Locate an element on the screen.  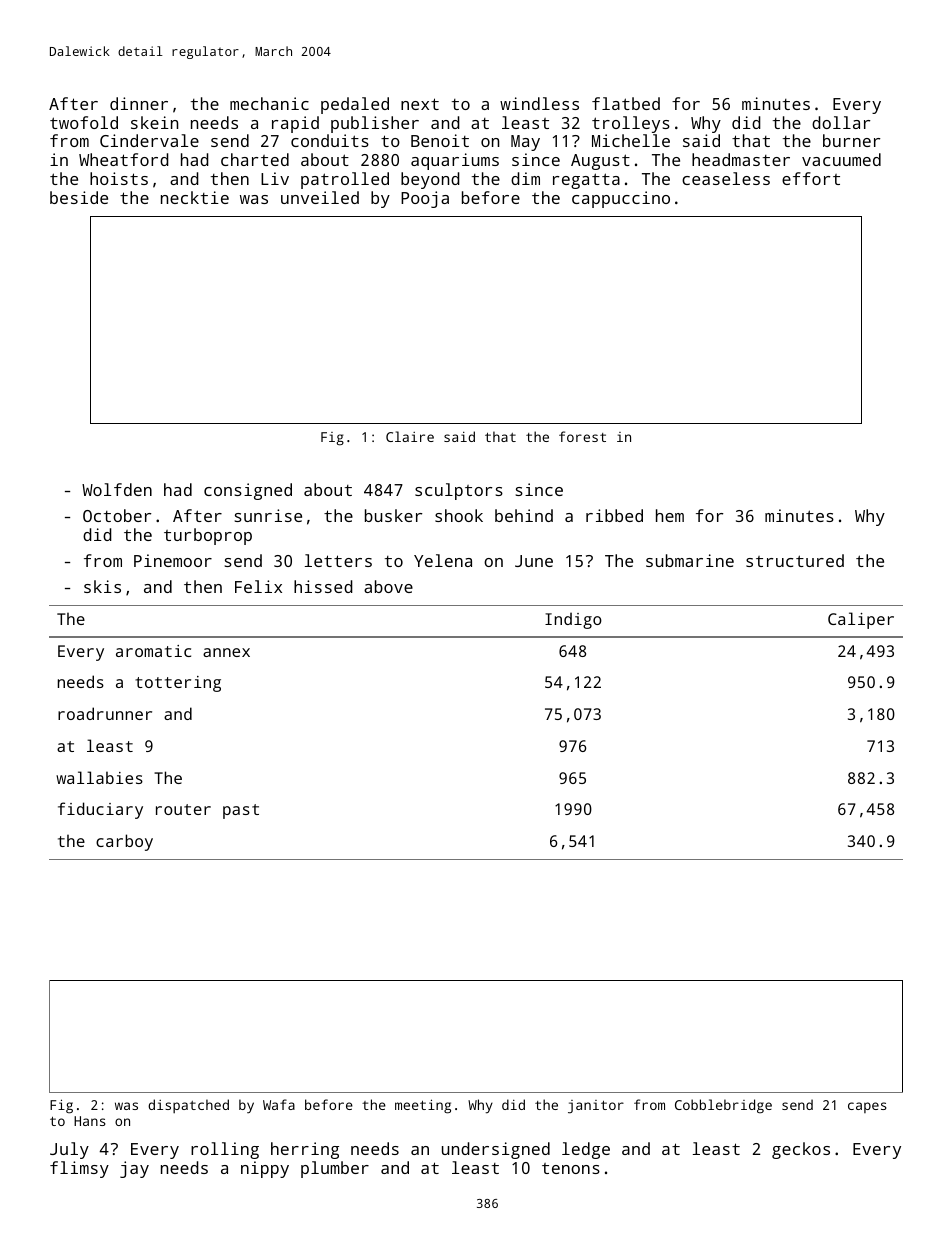
tenons is located at coordinates (571, 1168).
